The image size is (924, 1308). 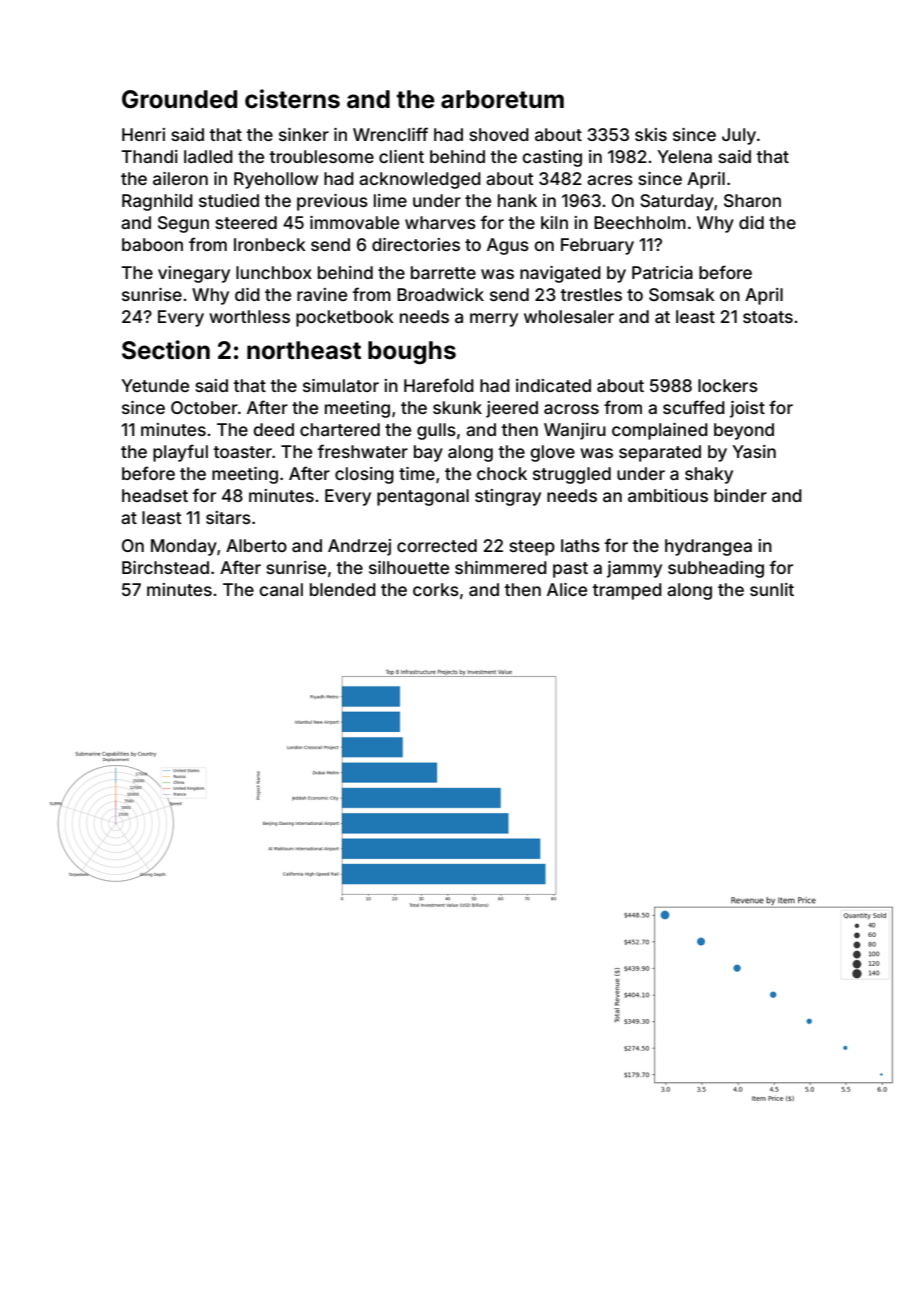 I want to click on lime, so click(x=390, y=200).
